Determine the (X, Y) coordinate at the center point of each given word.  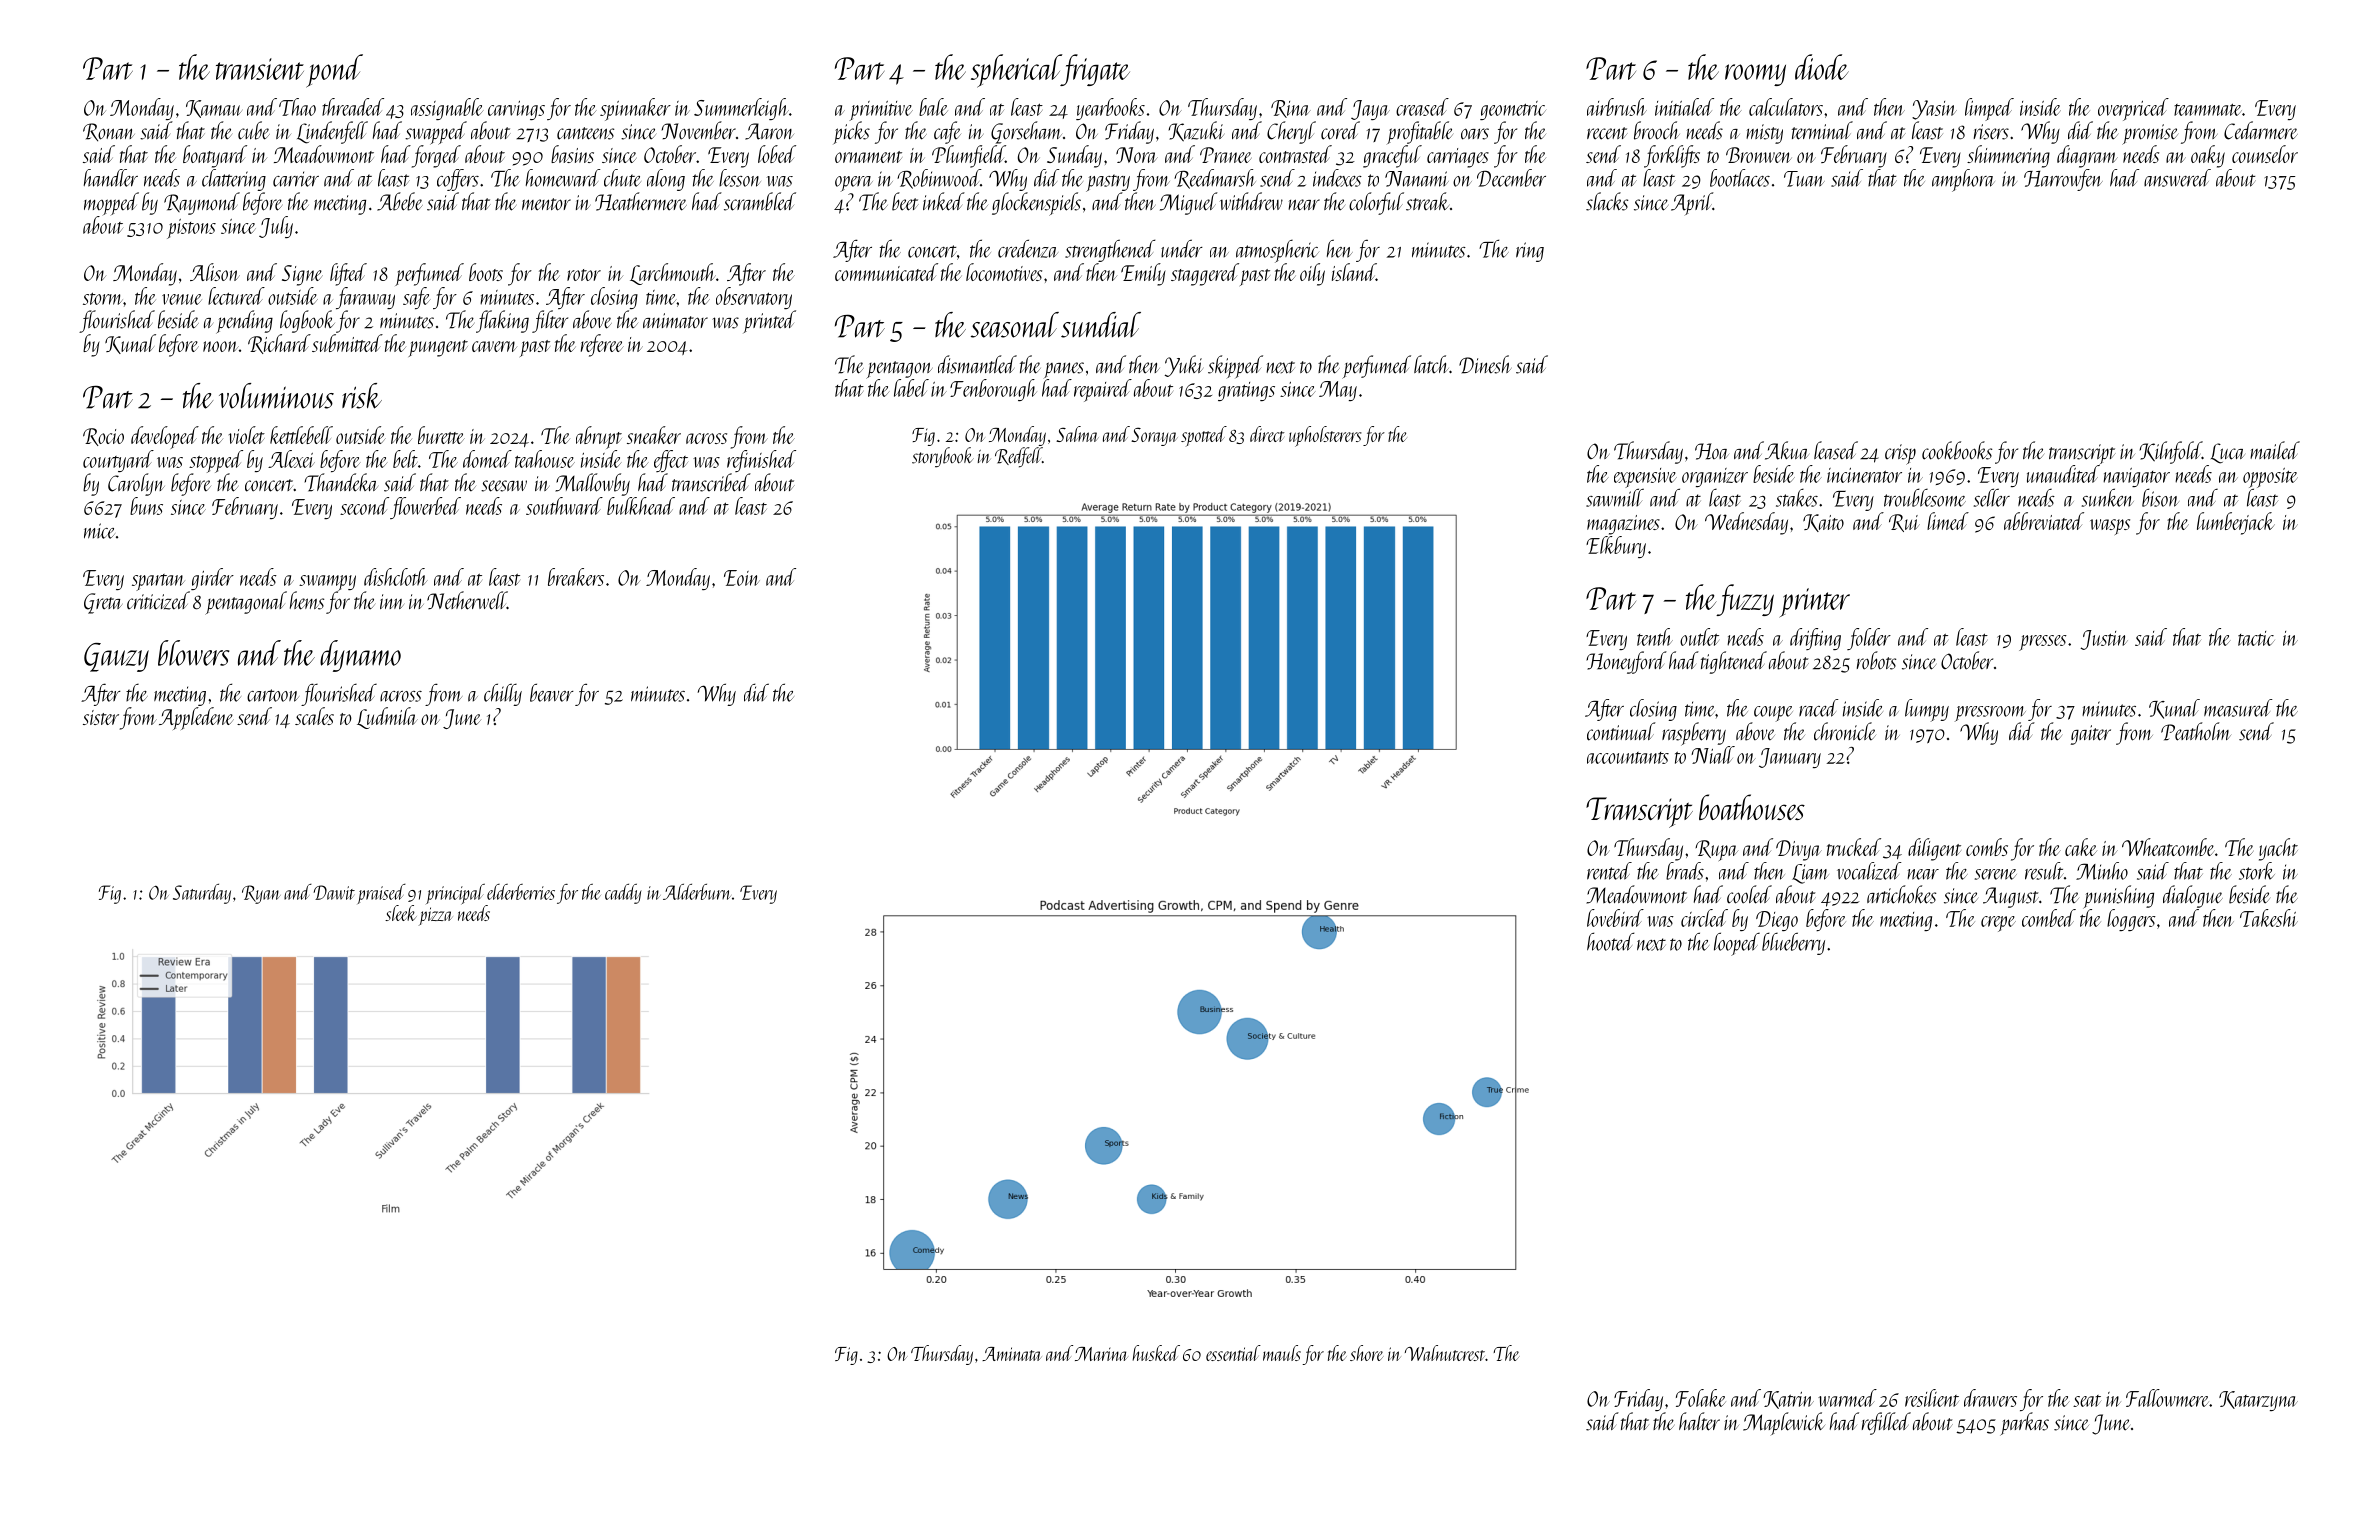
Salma (1077, 434)
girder (212, 579)
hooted (1610, 941)
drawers (1990, 1398)
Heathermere (641, 201)
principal (455, 894)
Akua (1787, 450)
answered (2177, 178)
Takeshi (2269, 918)
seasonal (1015, 325)
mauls (1282, 1353)
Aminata (1011, 1354)
